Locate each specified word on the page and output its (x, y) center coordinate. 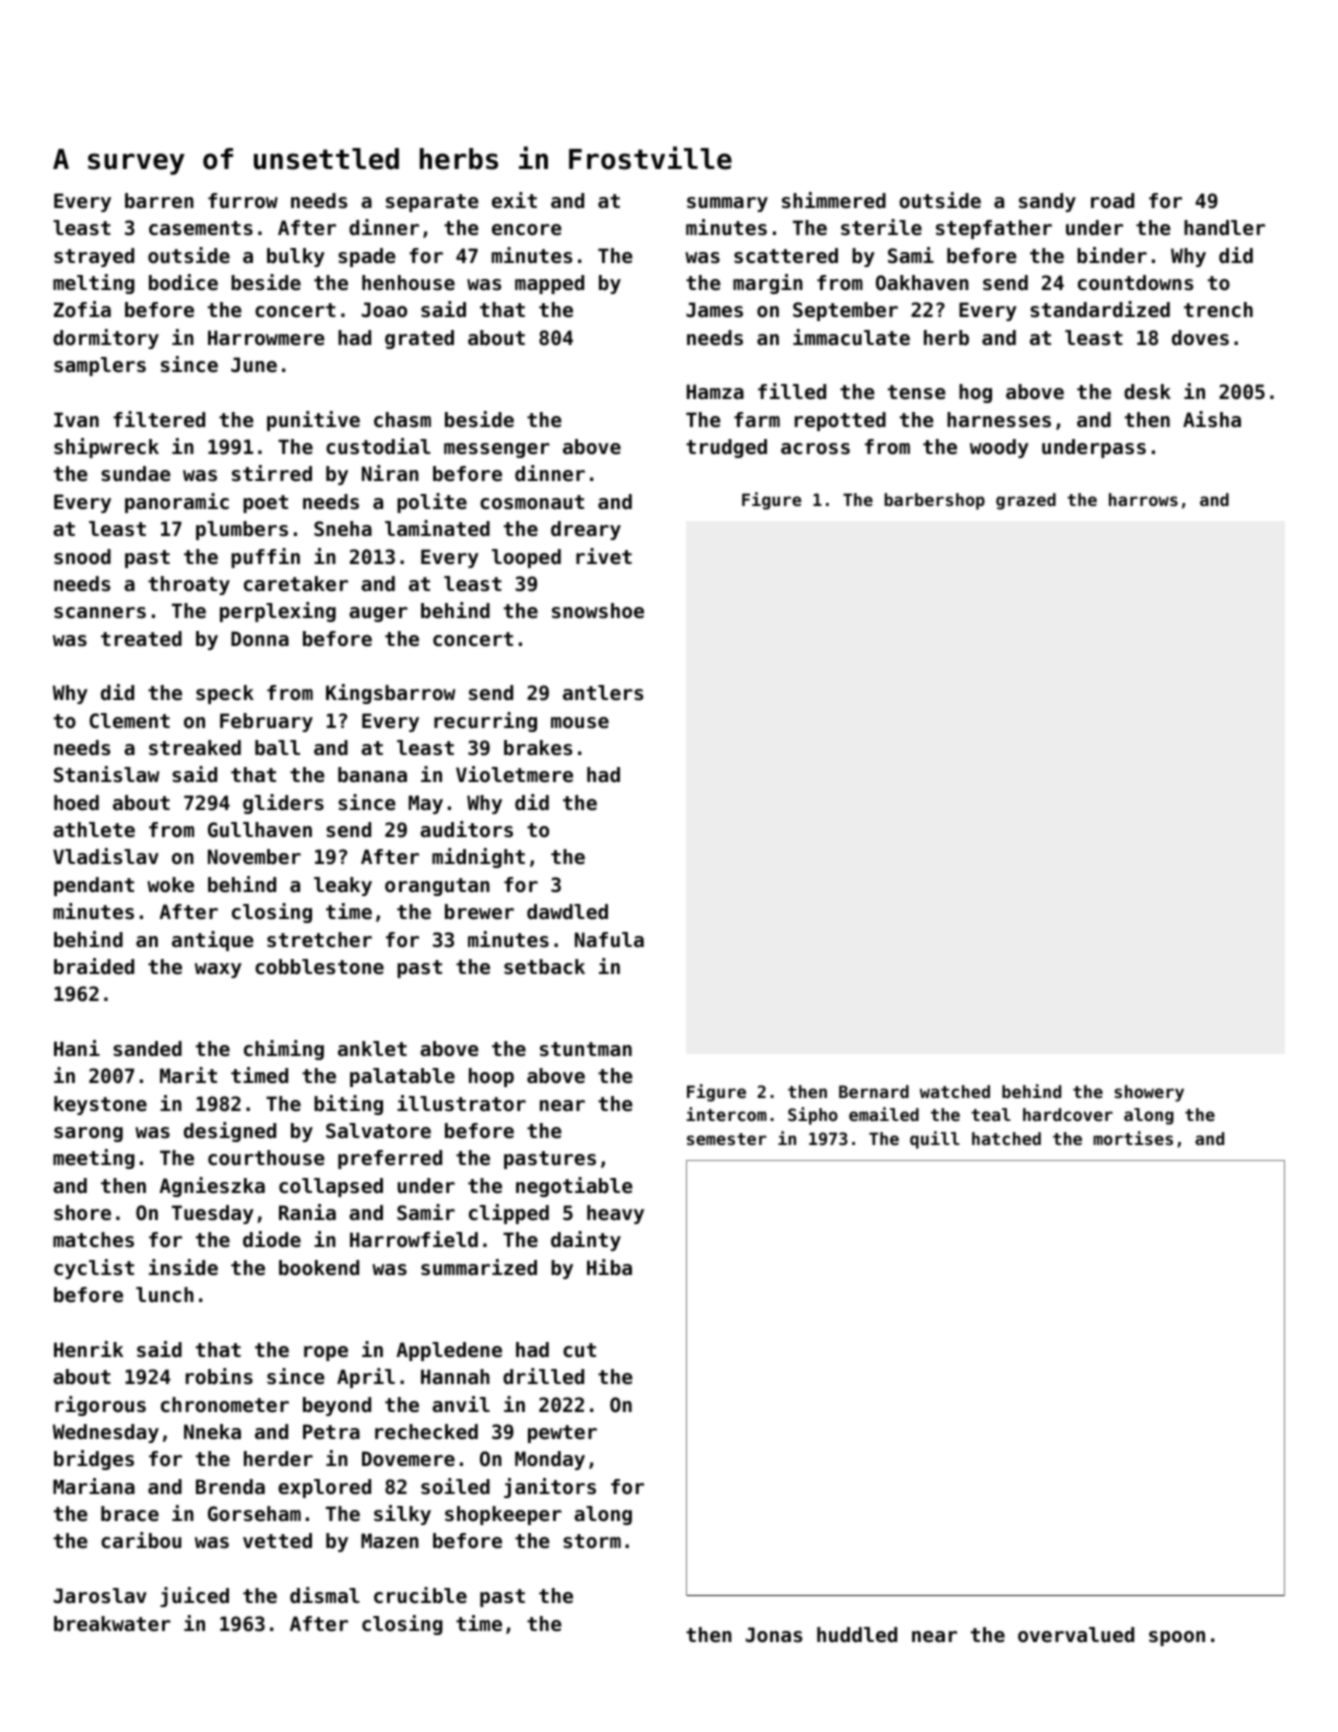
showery (1149, 1093)
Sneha (343, 529)
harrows (1143, 499)
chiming (284, 1050)
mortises (1133, 1138)
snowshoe (598, 611)
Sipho (813, 1116)
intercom (726, 1114)
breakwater (112, 1624)
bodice (183, 282)
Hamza (715, 391)
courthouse (266, 1158)
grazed (1026, 501)
